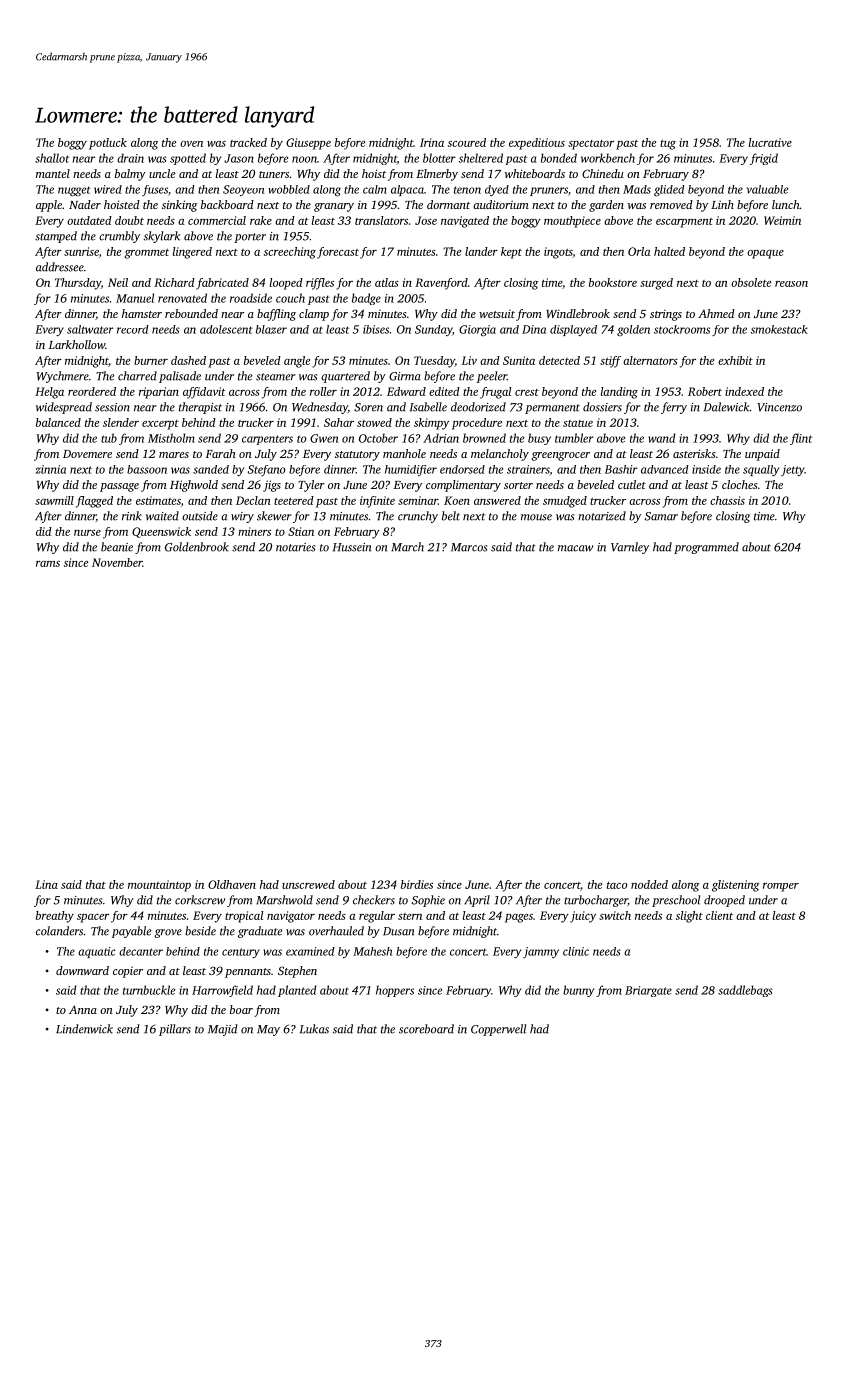 This image has width=849, height=1400. Describe the element at coordinates (648, 991) in the image. I see `Briargate` at that location.
